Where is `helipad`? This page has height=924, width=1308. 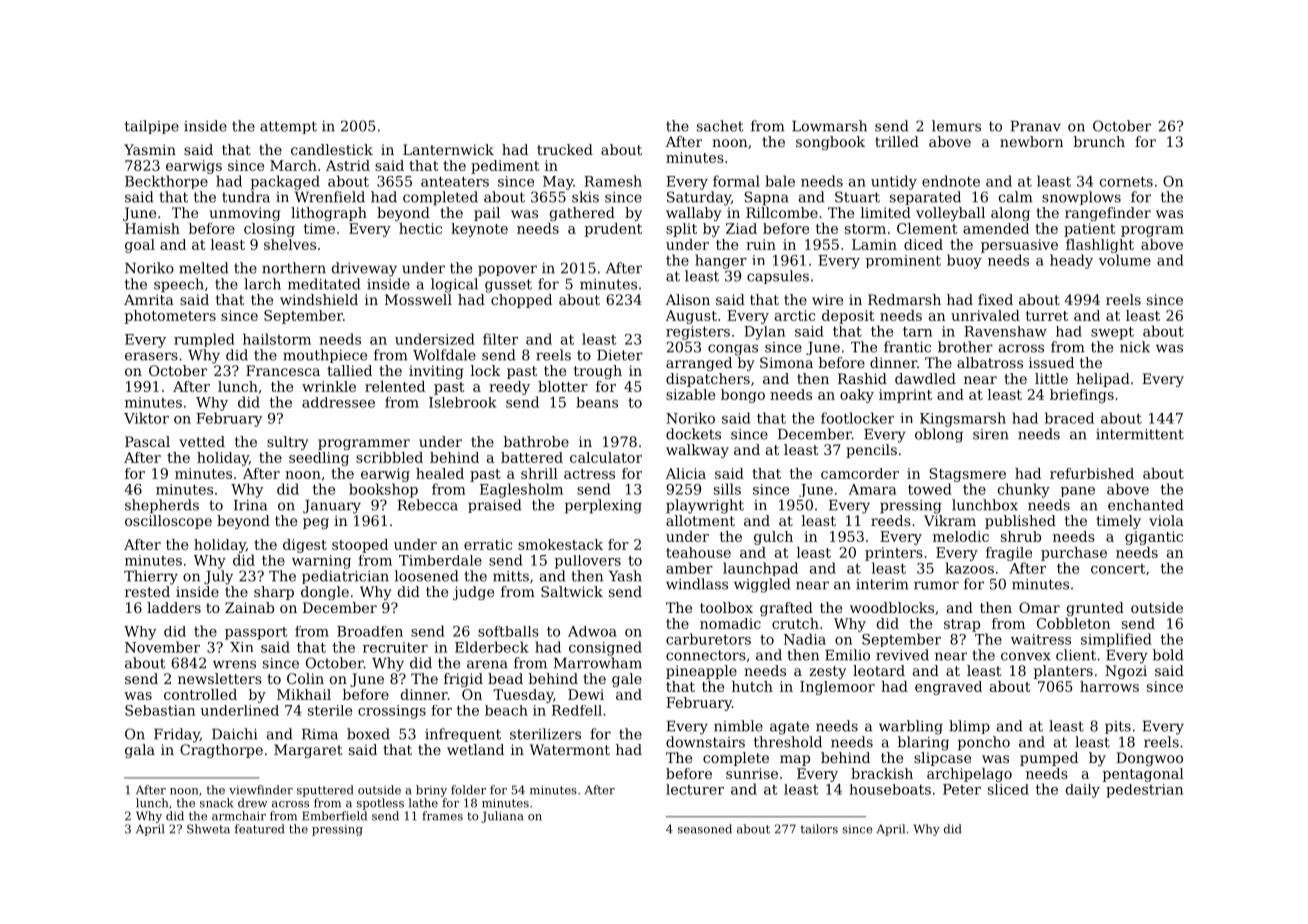 helipad is located at coordinates (1103, 380).
